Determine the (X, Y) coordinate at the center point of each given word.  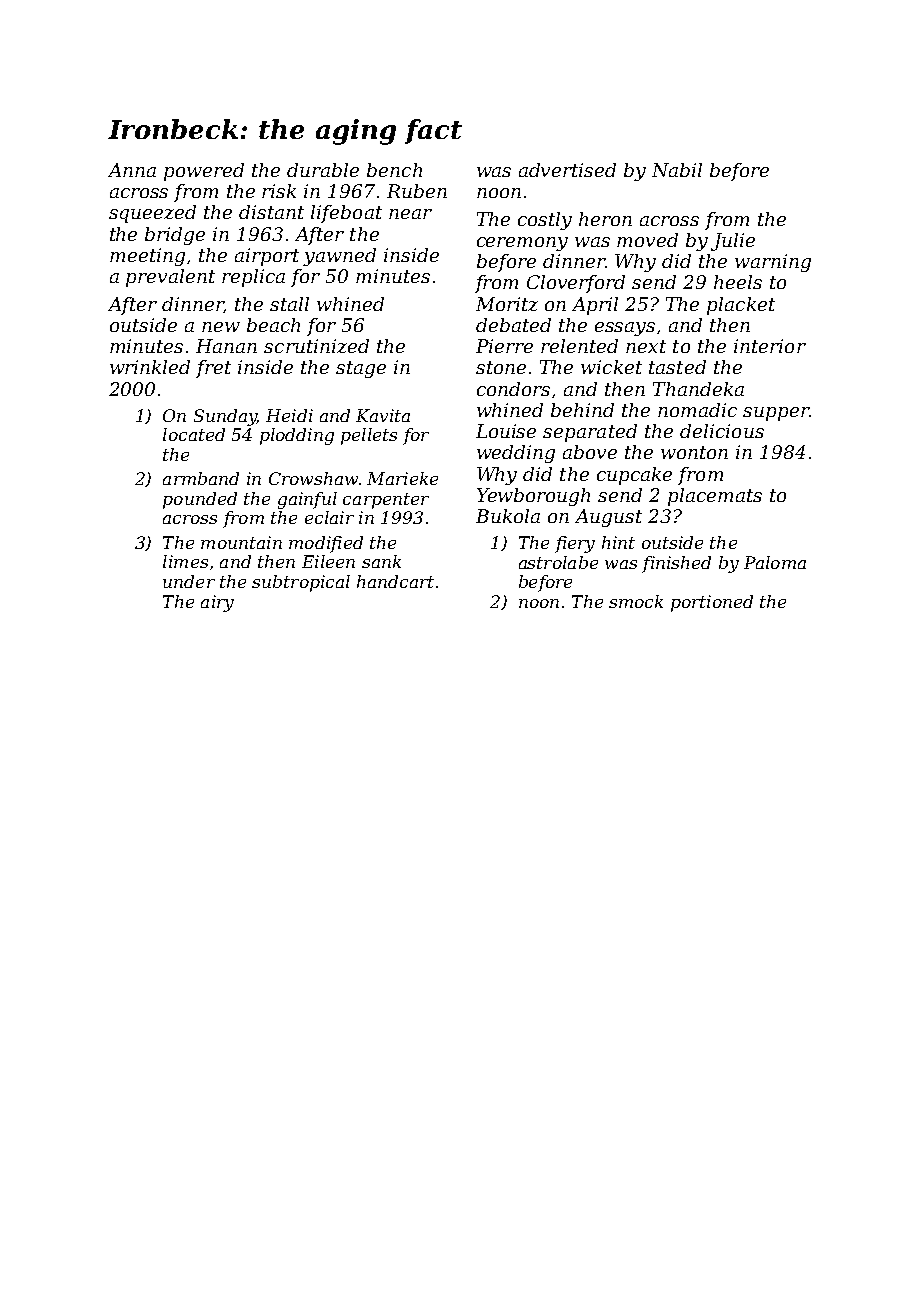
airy (217, 603)
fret (213, 369)
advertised (567, 170)
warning (773, 263)
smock (636, 601)
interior (770, 346)
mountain (241, 542)
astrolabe (558, 562)
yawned (339, 257)
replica (253, 278)
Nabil (677, 170)
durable (323, 170)
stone (501, 367)
